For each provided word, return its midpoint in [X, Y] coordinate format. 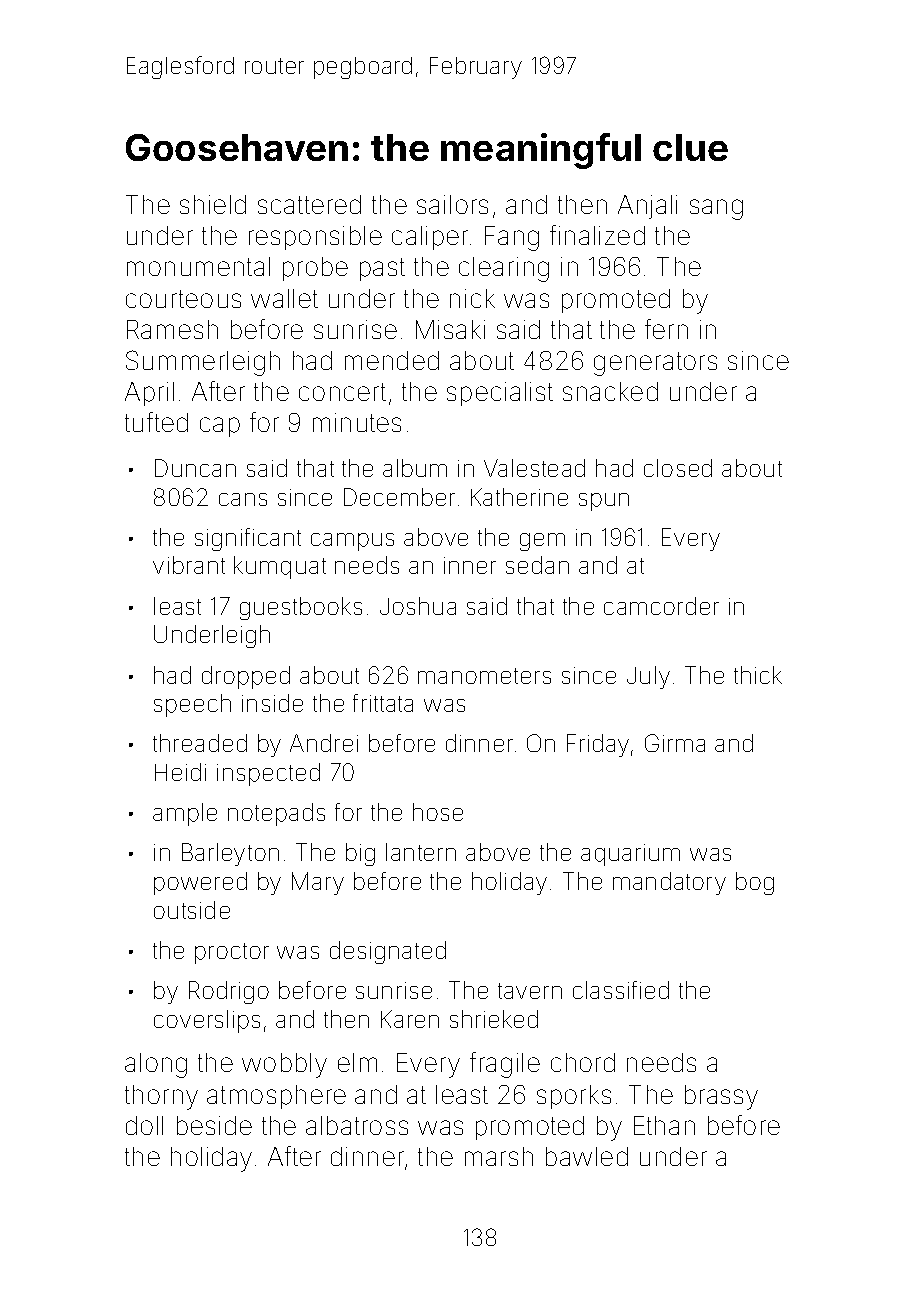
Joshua [418, 606]
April [149, 394]
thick [758, 675]
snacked [610, 391]
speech [192, 705]
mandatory [669, 883]
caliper [430, 238]
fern [666, 329]
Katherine [519, 497]
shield [213, 204]
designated [388, 952]
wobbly [284, 1065]
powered [200, 883]
